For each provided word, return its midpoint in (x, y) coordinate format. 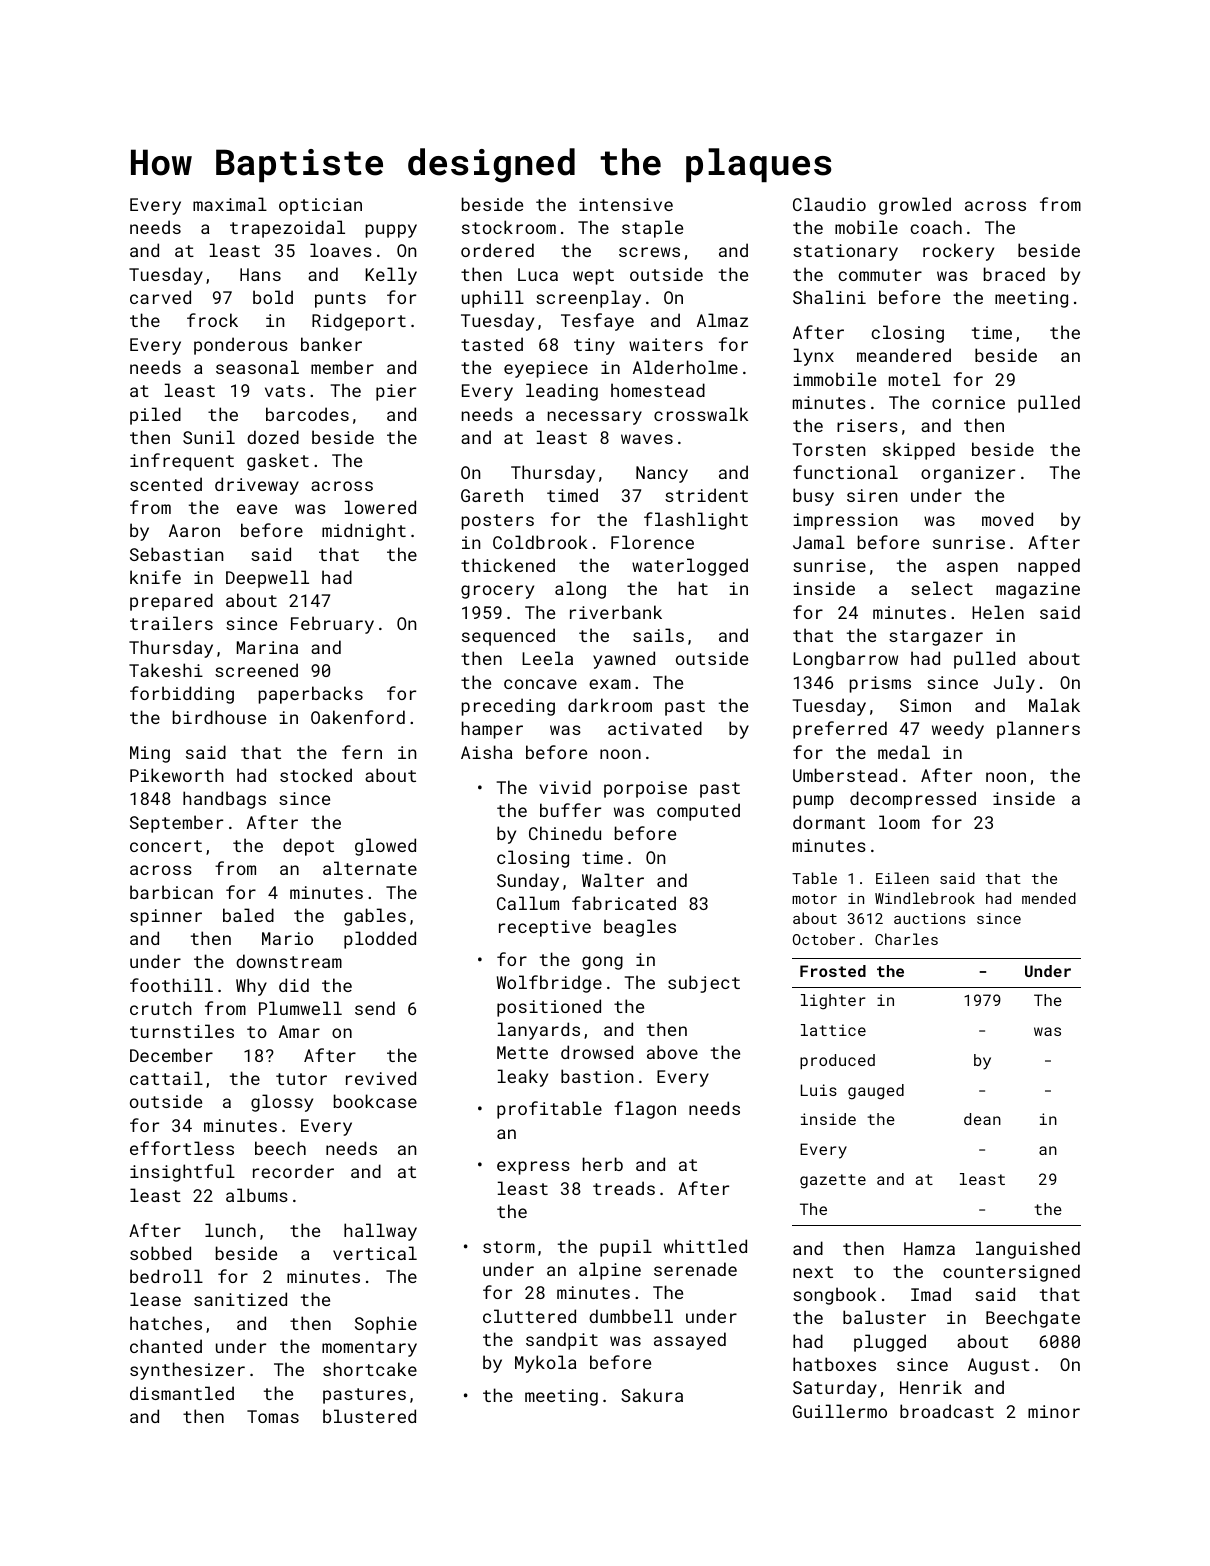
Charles (906, 939)
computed (698, 812)
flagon (645, 1110)
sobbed (160, 1253)
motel (915, 379)
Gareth (492, 495)
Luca (538, 274)
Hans (260, 274)
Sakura (652, 1395)
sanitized (240, 1299)
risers (867, 425)
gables (375, 917)
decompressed (913, 800)
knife (155, 577)
